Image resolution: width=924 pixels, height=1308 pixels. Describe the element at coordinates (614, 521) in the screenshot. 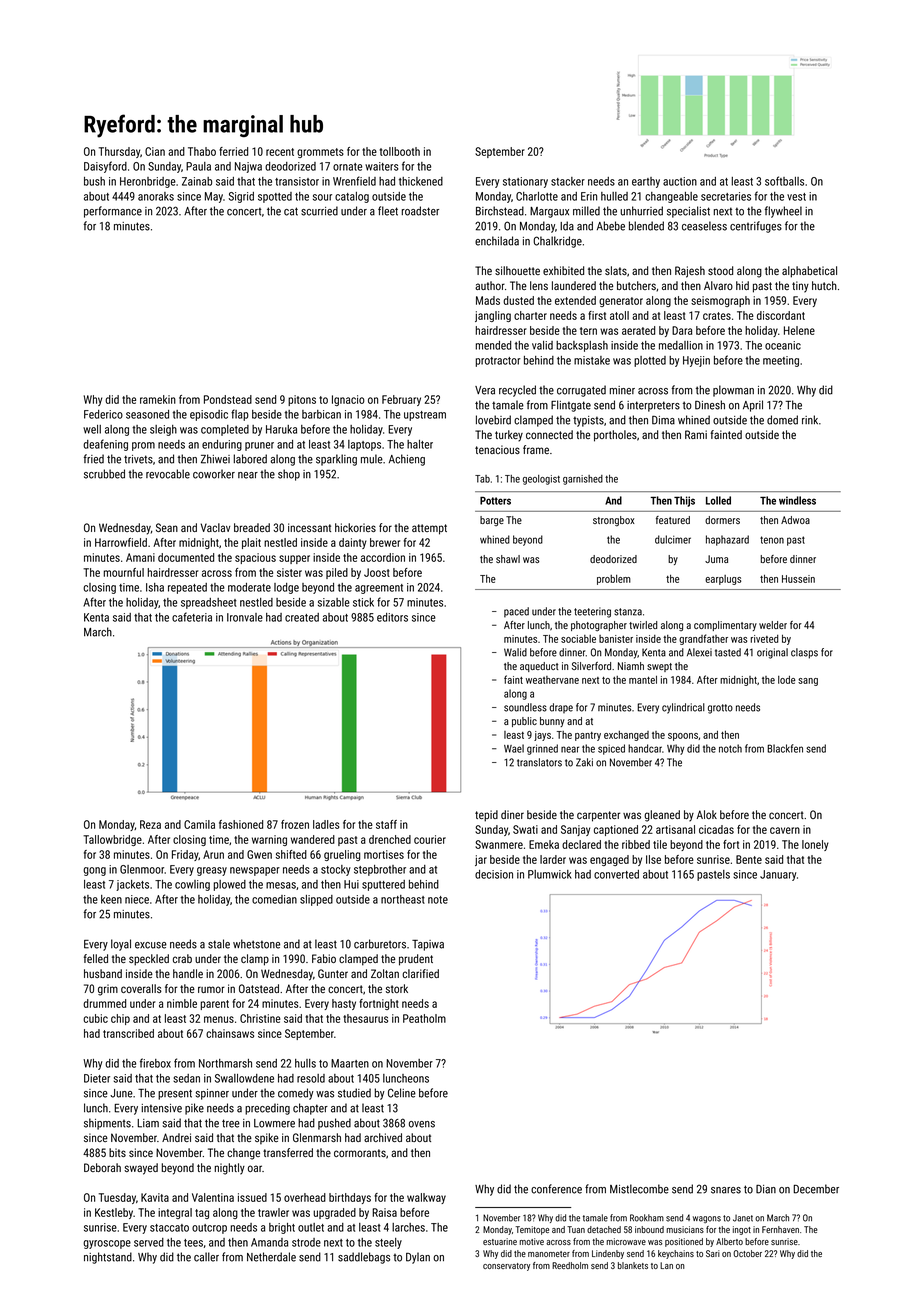

I see `strongbox` at that location.
